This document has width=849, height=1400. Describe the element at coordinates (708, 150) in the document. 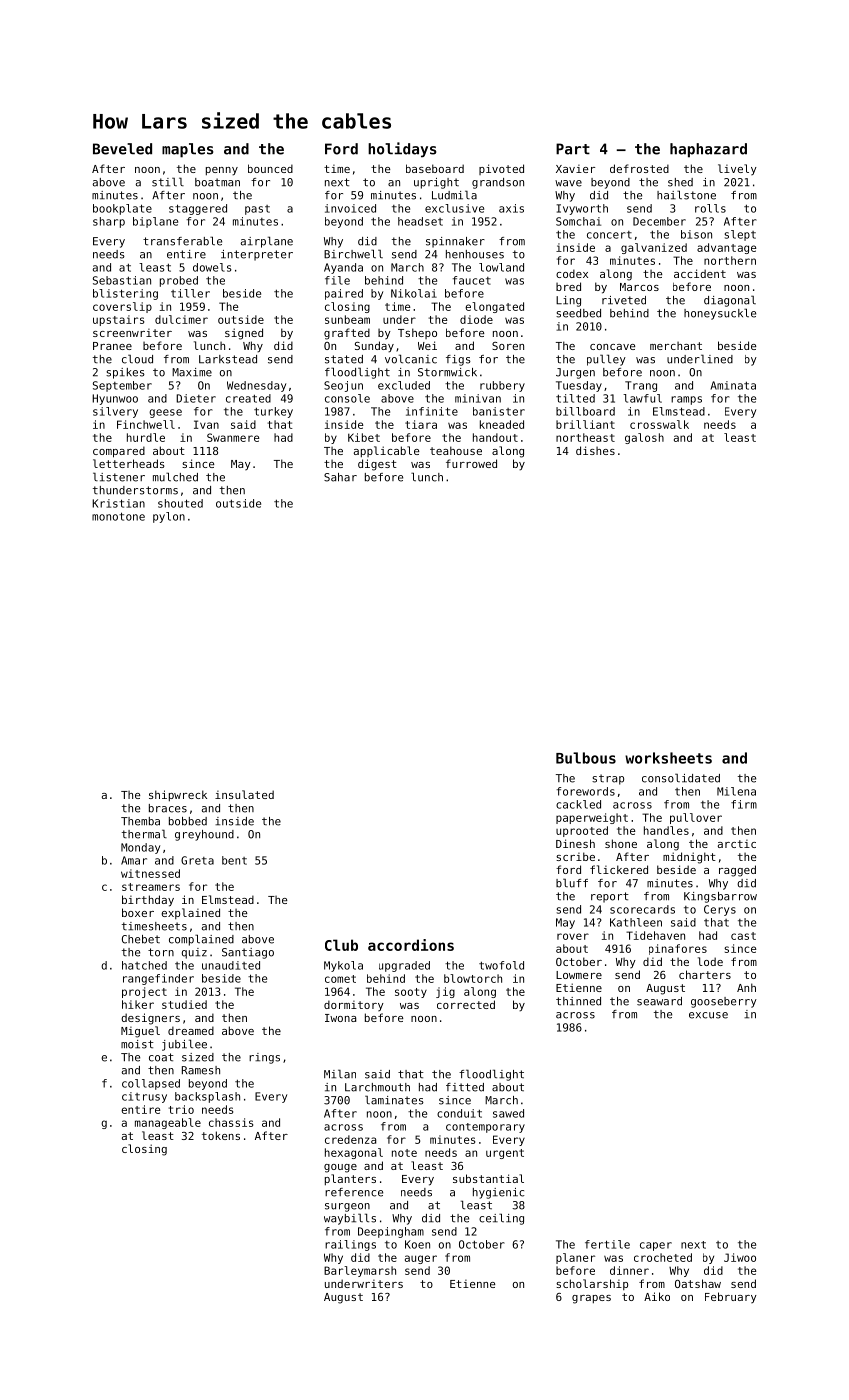

I see `haphazard` at that location.
